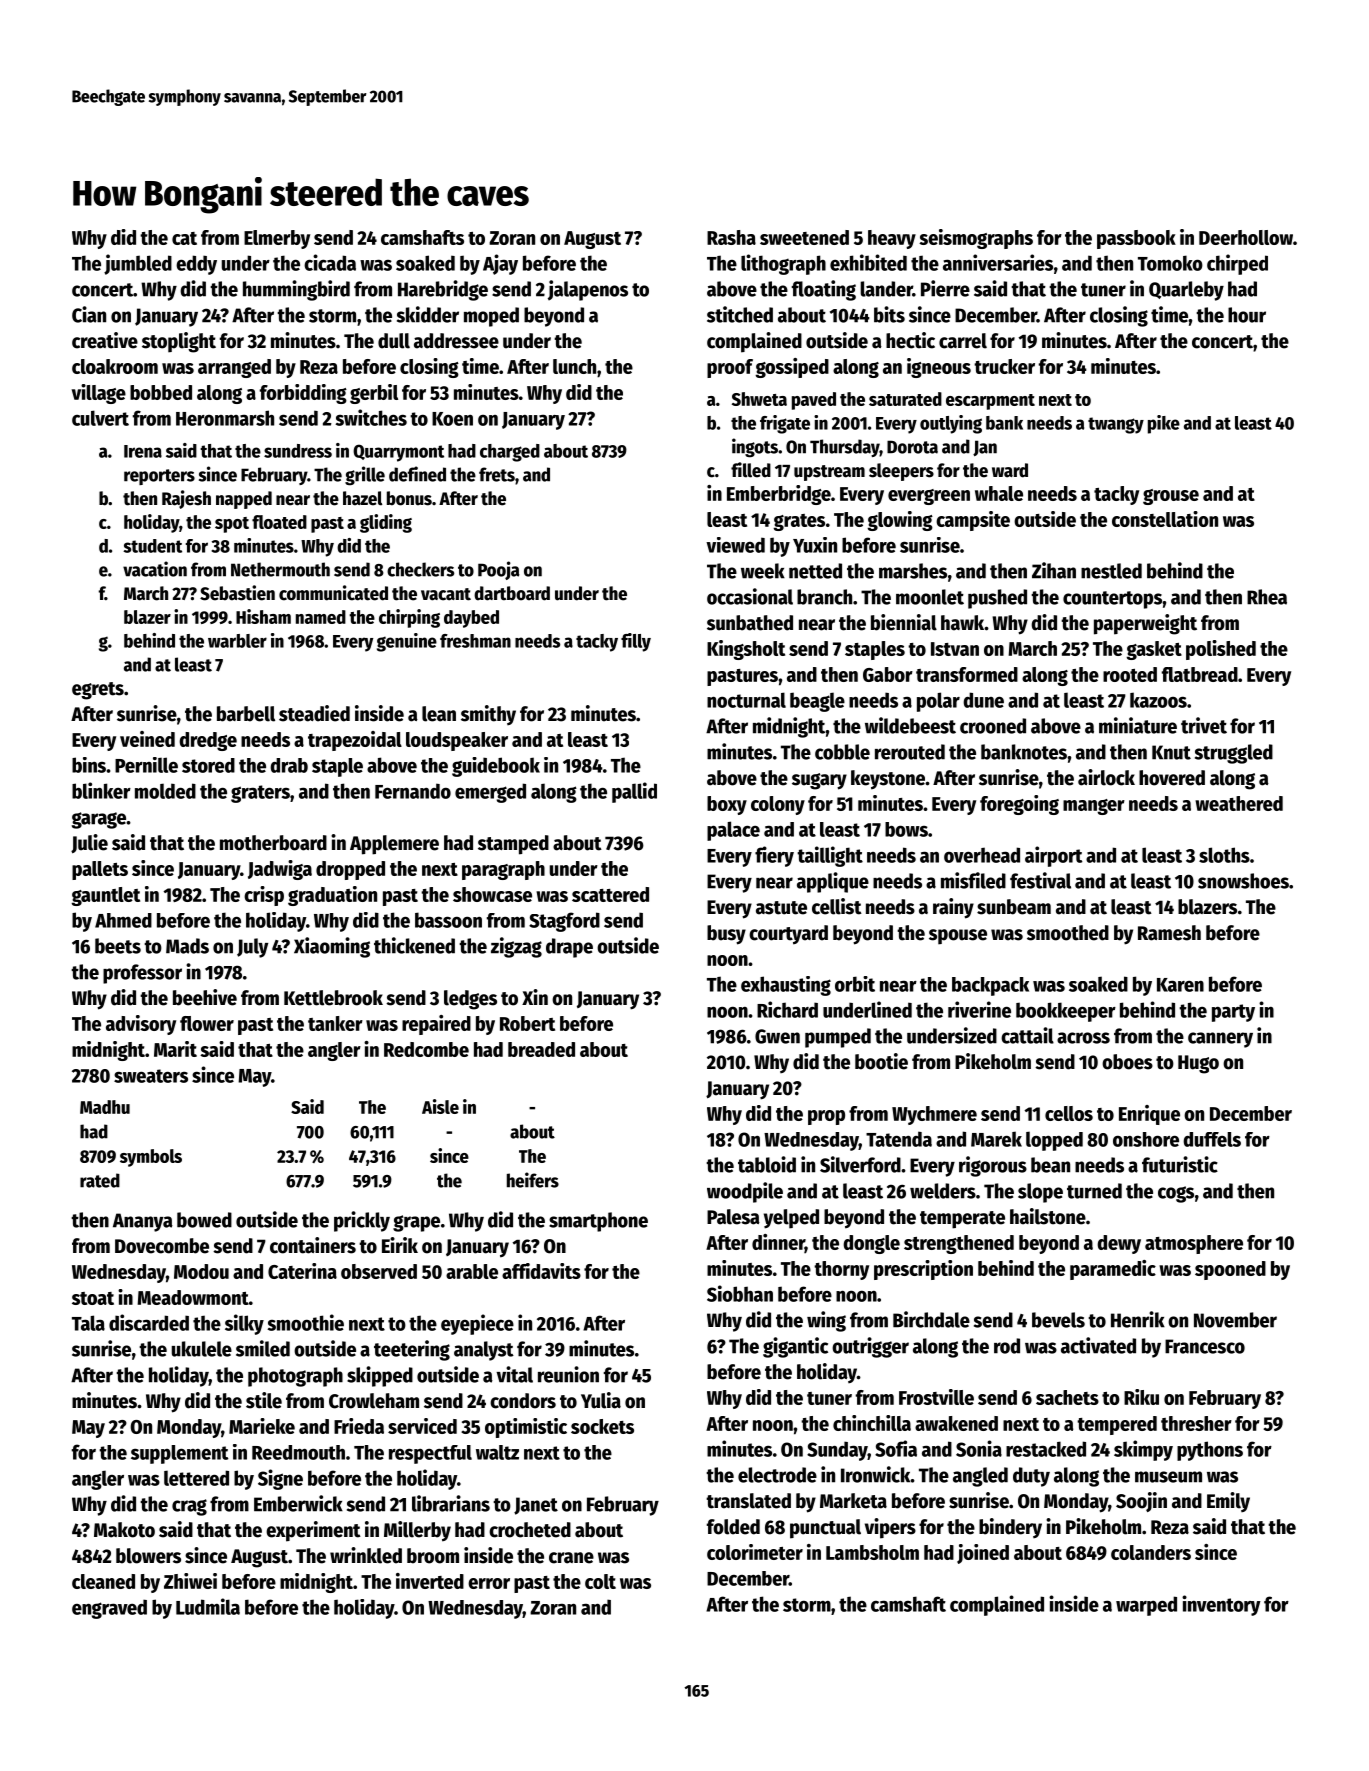  What do you see at coordinates (208, 1606) in the image?
I see `Ludmila` at bounding box center [208, 1606].
